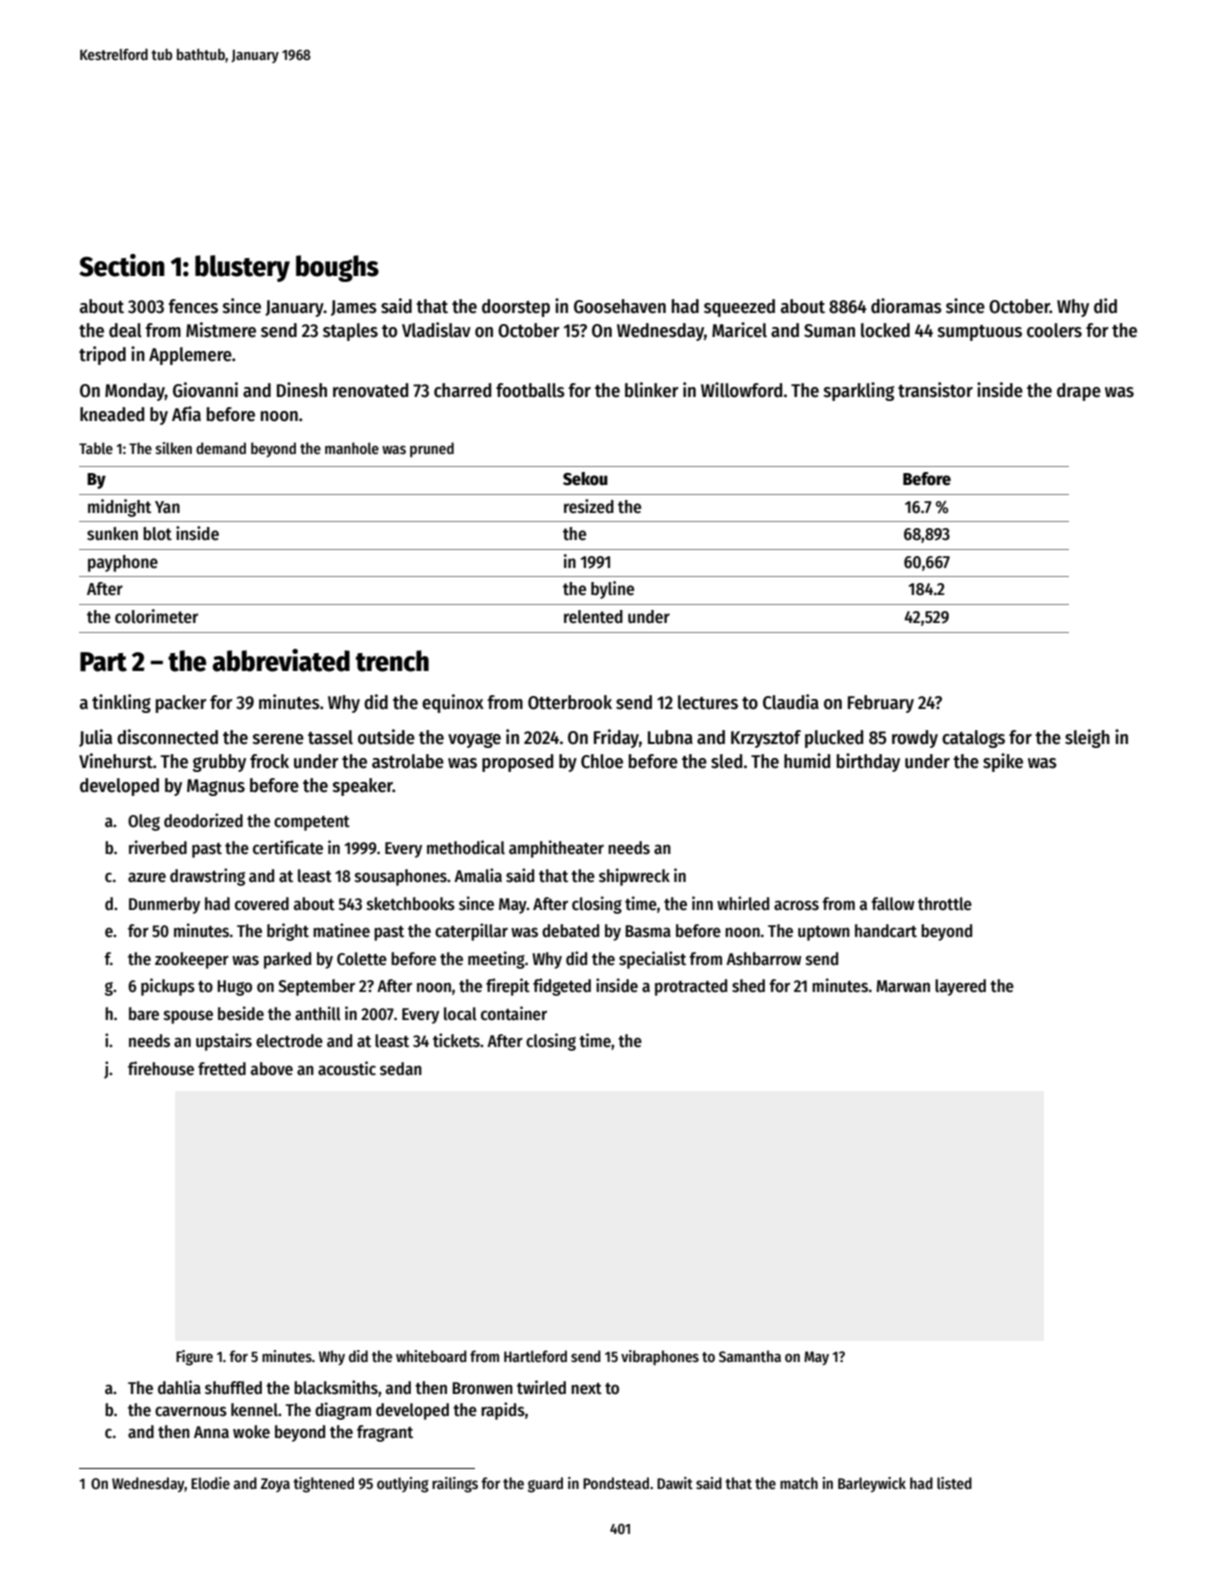  What do you see at coordinates (602, 761) in the screenshot?
I see `Chloe` at bounding box center [602, 761].
